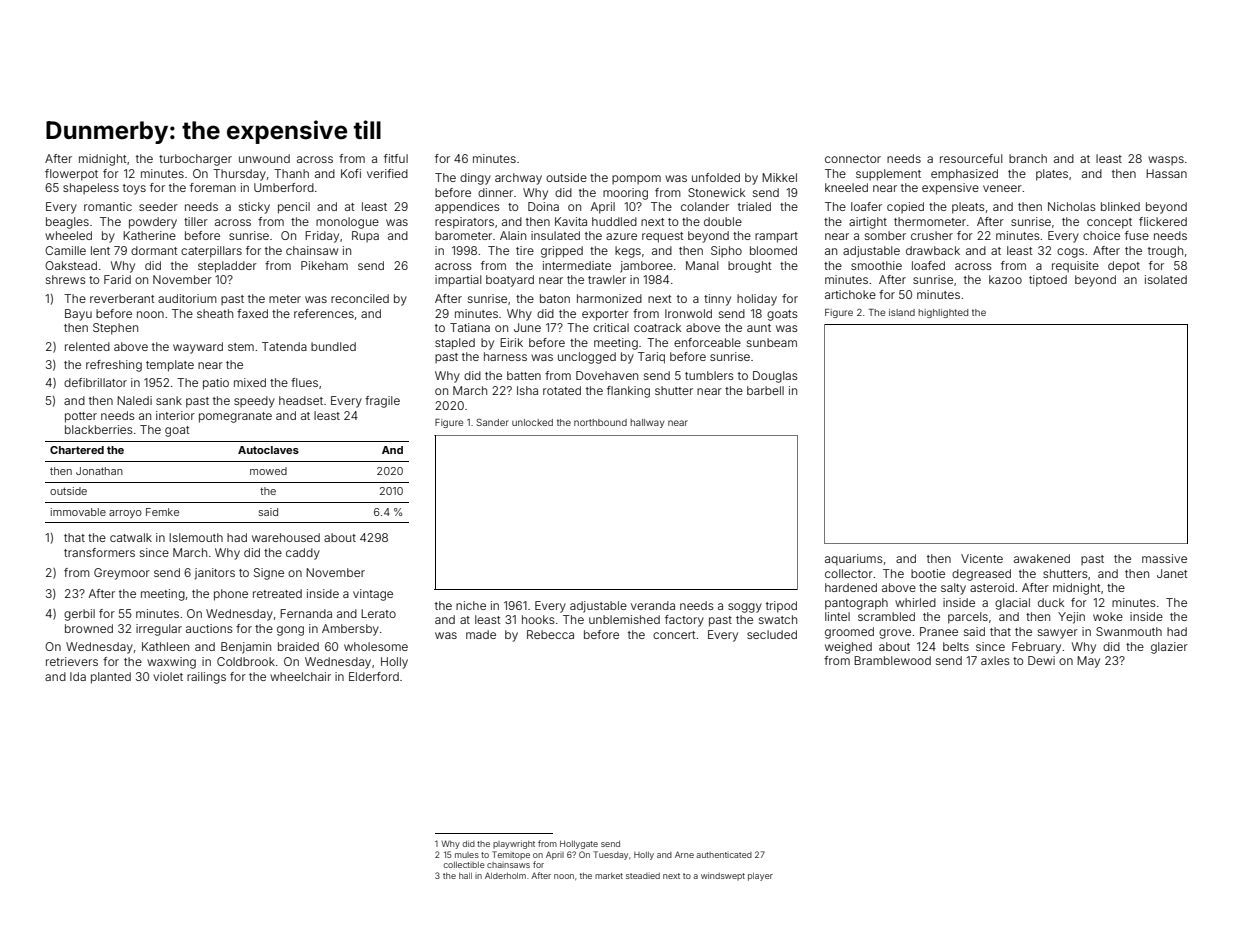  What do you see at coordinates (982, 558) in the screenshot?
I see `Vicente` at bounding box center [982, 558].
